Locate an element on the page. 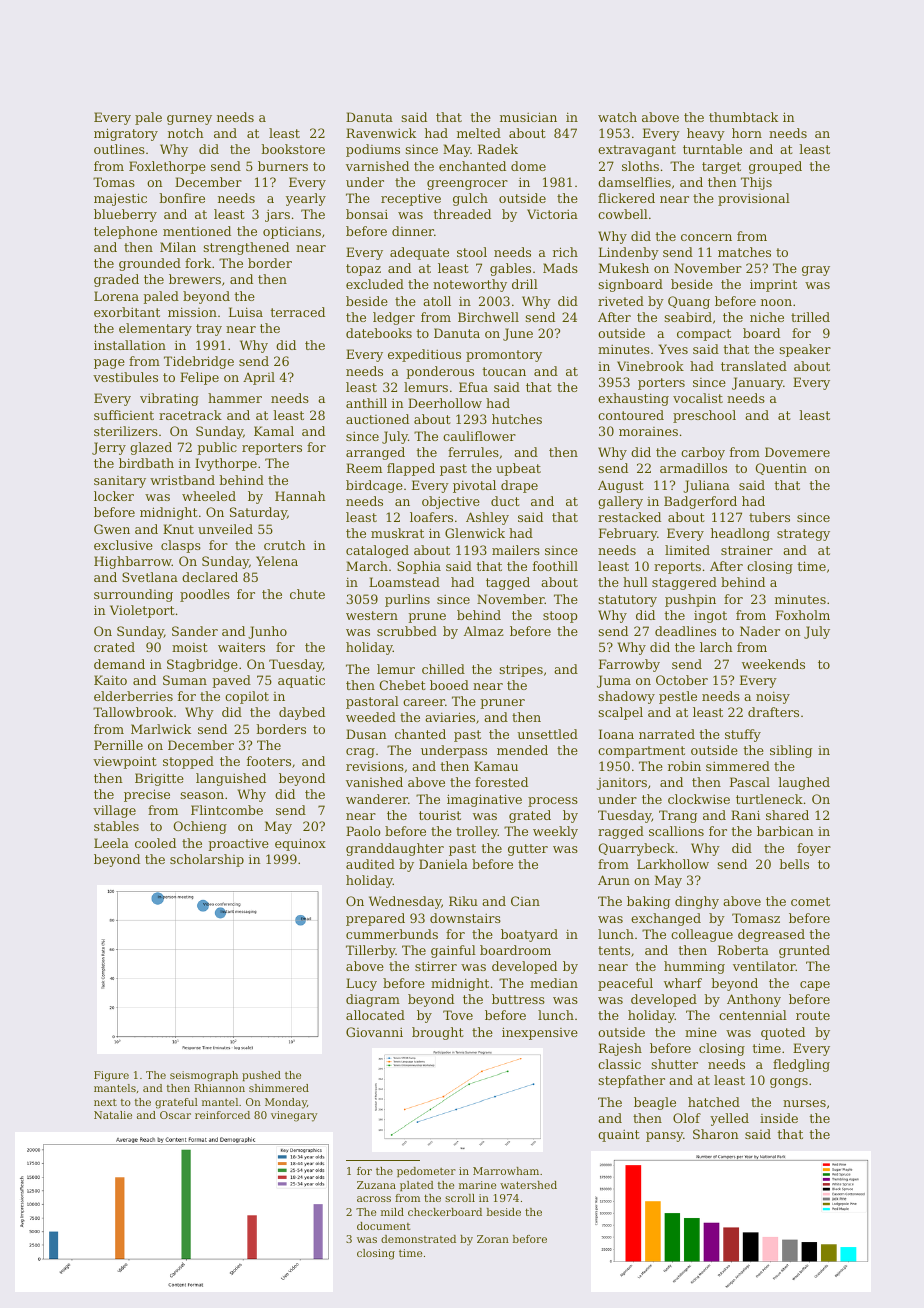 The image size is (924, 1308). Roberta is located at coordinates (743, 950).
